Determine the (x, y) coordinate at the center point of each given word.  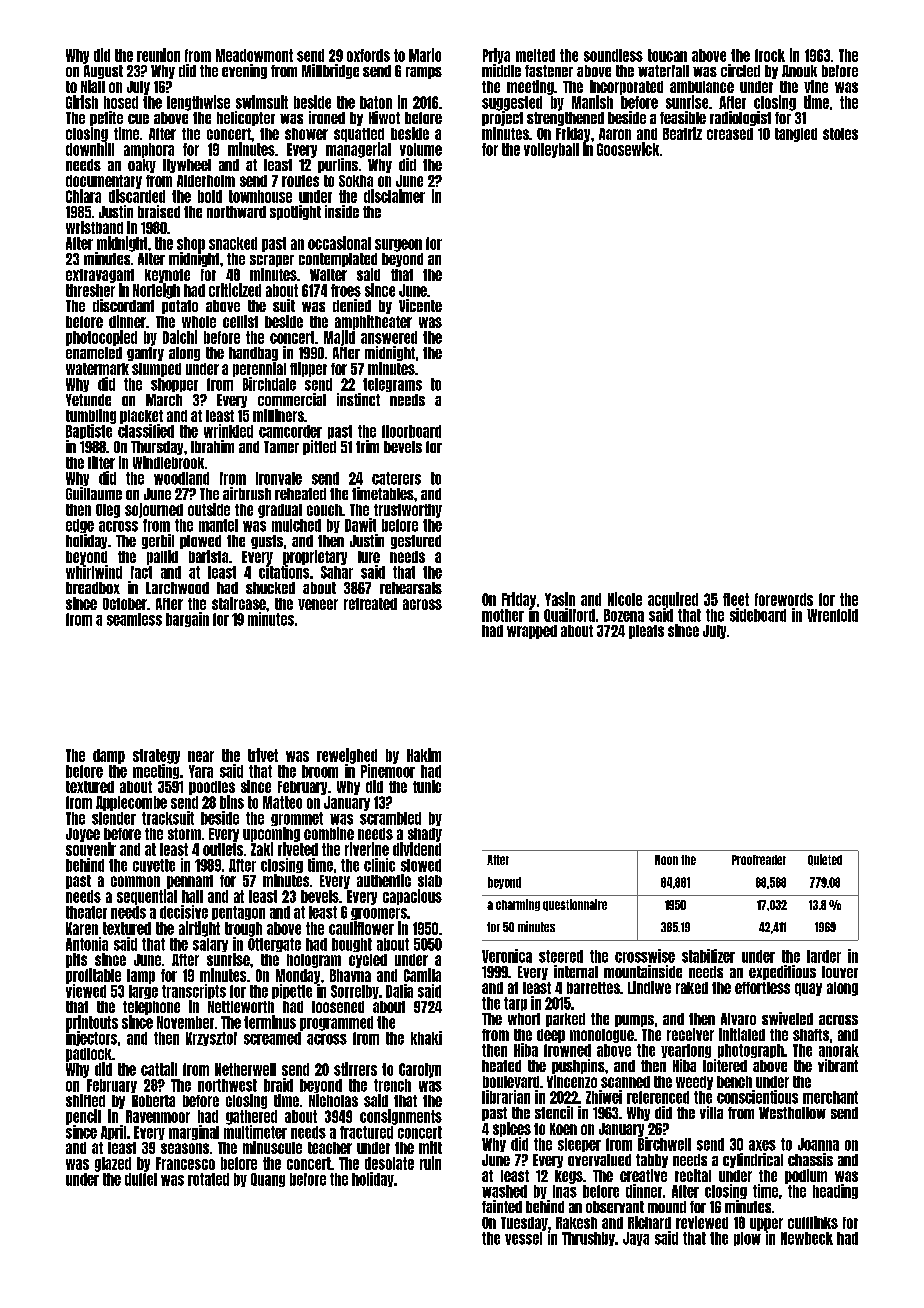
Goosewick (628, 149)
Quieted (825, 860)
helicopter (246, 118)
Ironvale (279, 478)
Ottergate (274, 945)
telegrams (392, 385)
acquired (673, 600)
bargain (187, 619)
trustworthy (408, 511)
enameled (94, 353)
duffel (141, 1179)
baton (376, 102)
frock (770, 55)
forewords (784, 599)
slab (430, 881)
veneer (318, 604)
